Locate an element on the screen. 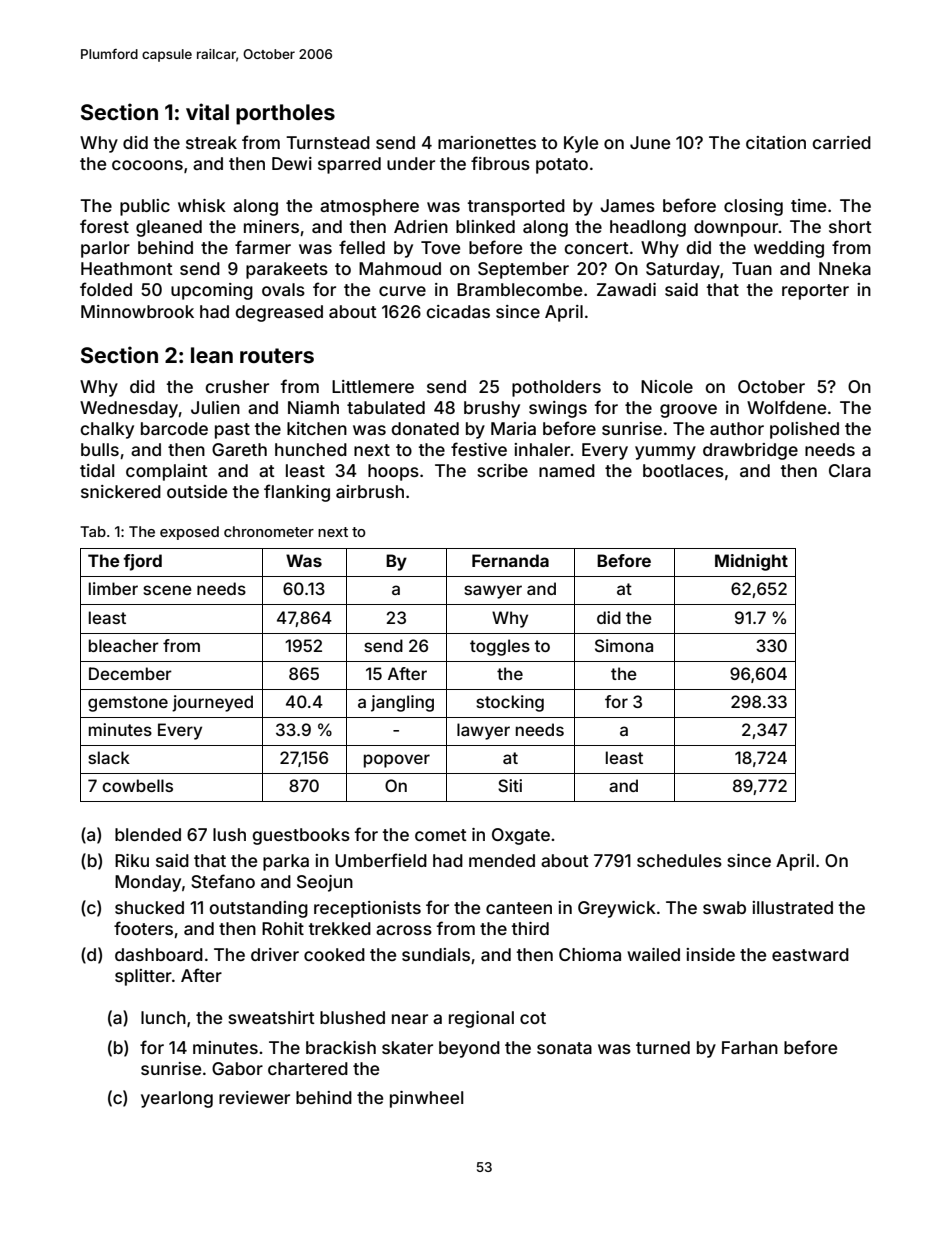  marionettes is located at coordinates (487, 142).
